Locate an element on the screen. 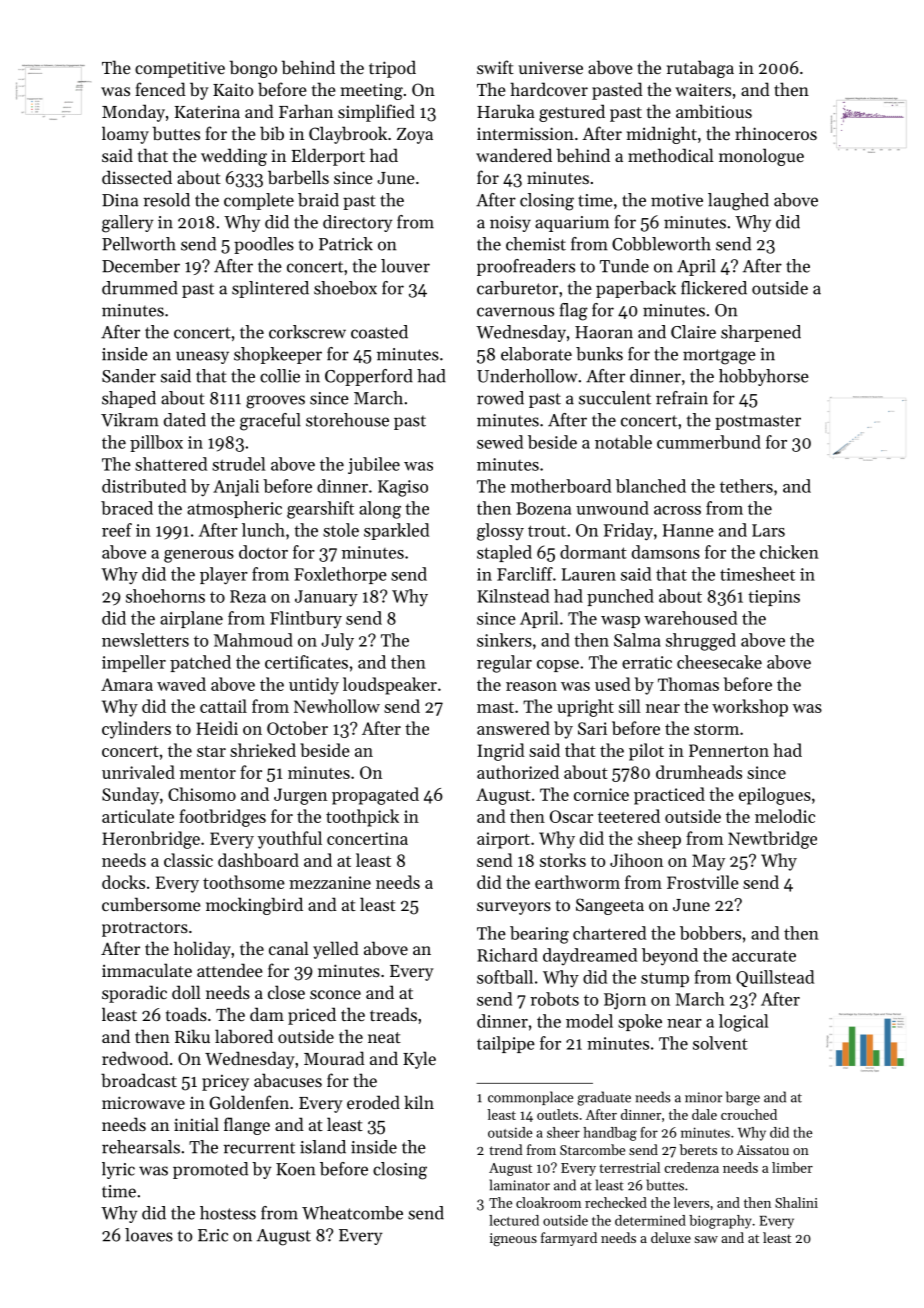 This screenshot has height=1308, width=924. hobbyhorse is located at coordinates (764, 377).
